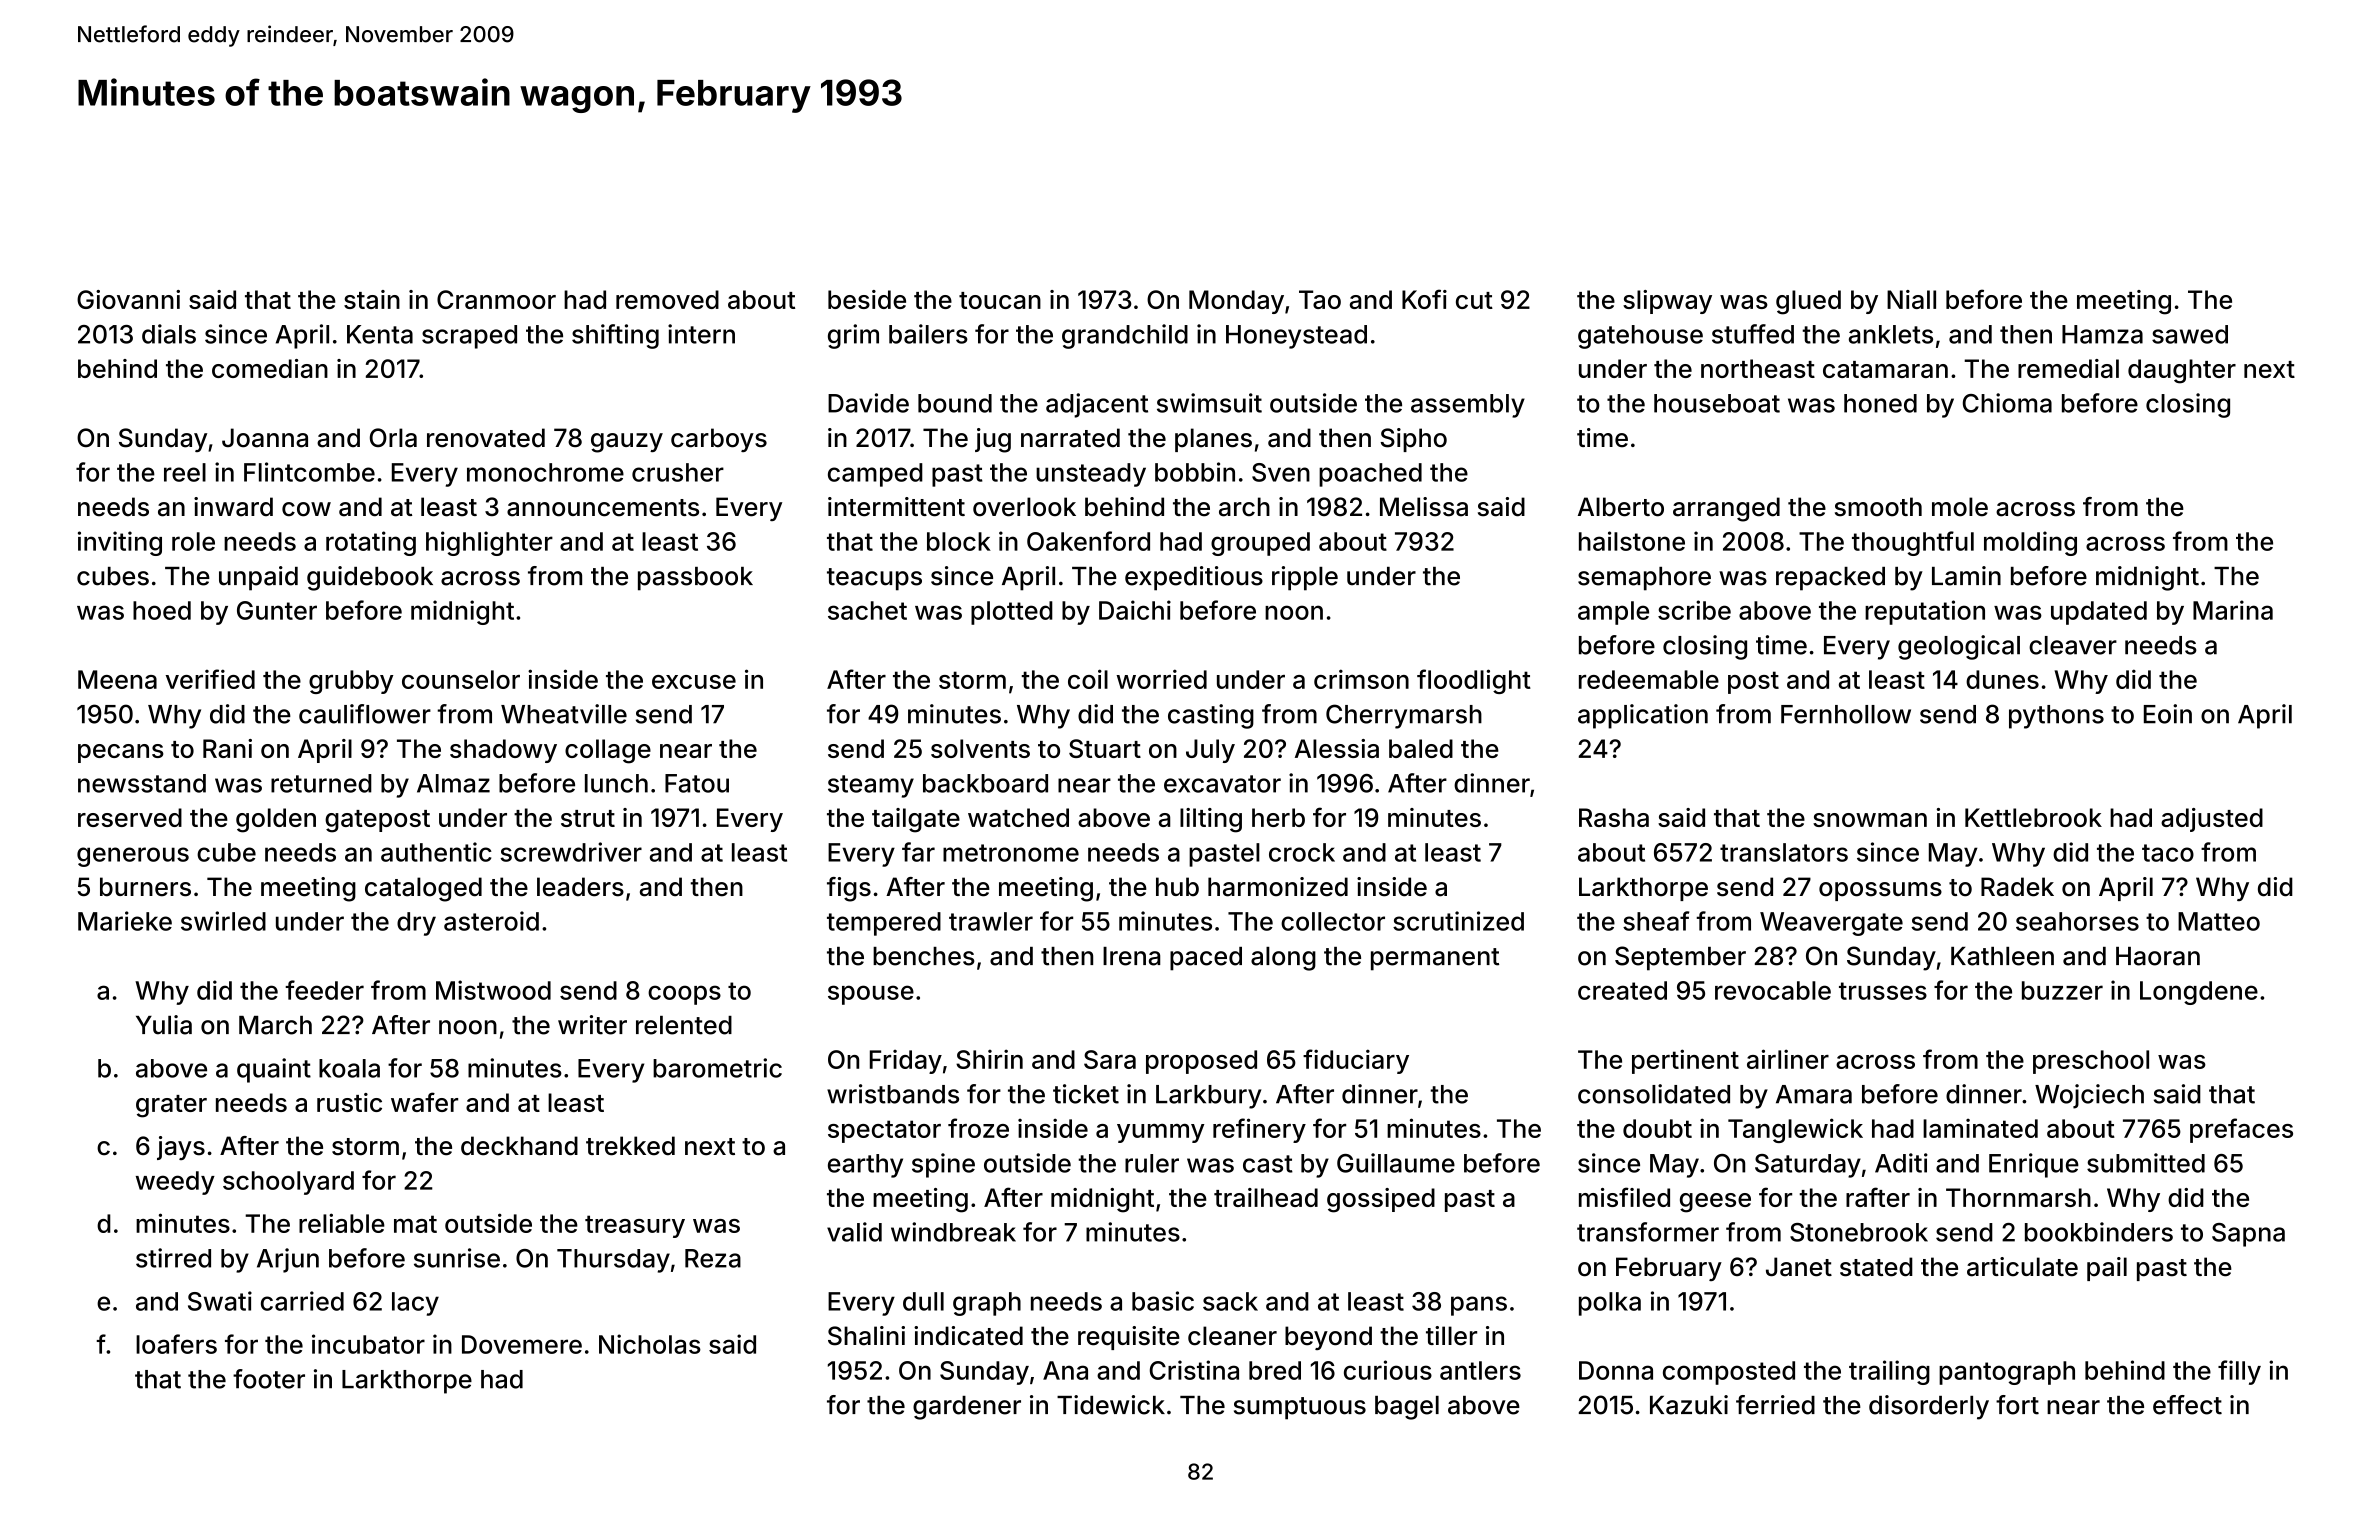  What do you see at coordinates (1152, 1163) in the page?
I see `ruler` at bounding box center [1152, 1163].
